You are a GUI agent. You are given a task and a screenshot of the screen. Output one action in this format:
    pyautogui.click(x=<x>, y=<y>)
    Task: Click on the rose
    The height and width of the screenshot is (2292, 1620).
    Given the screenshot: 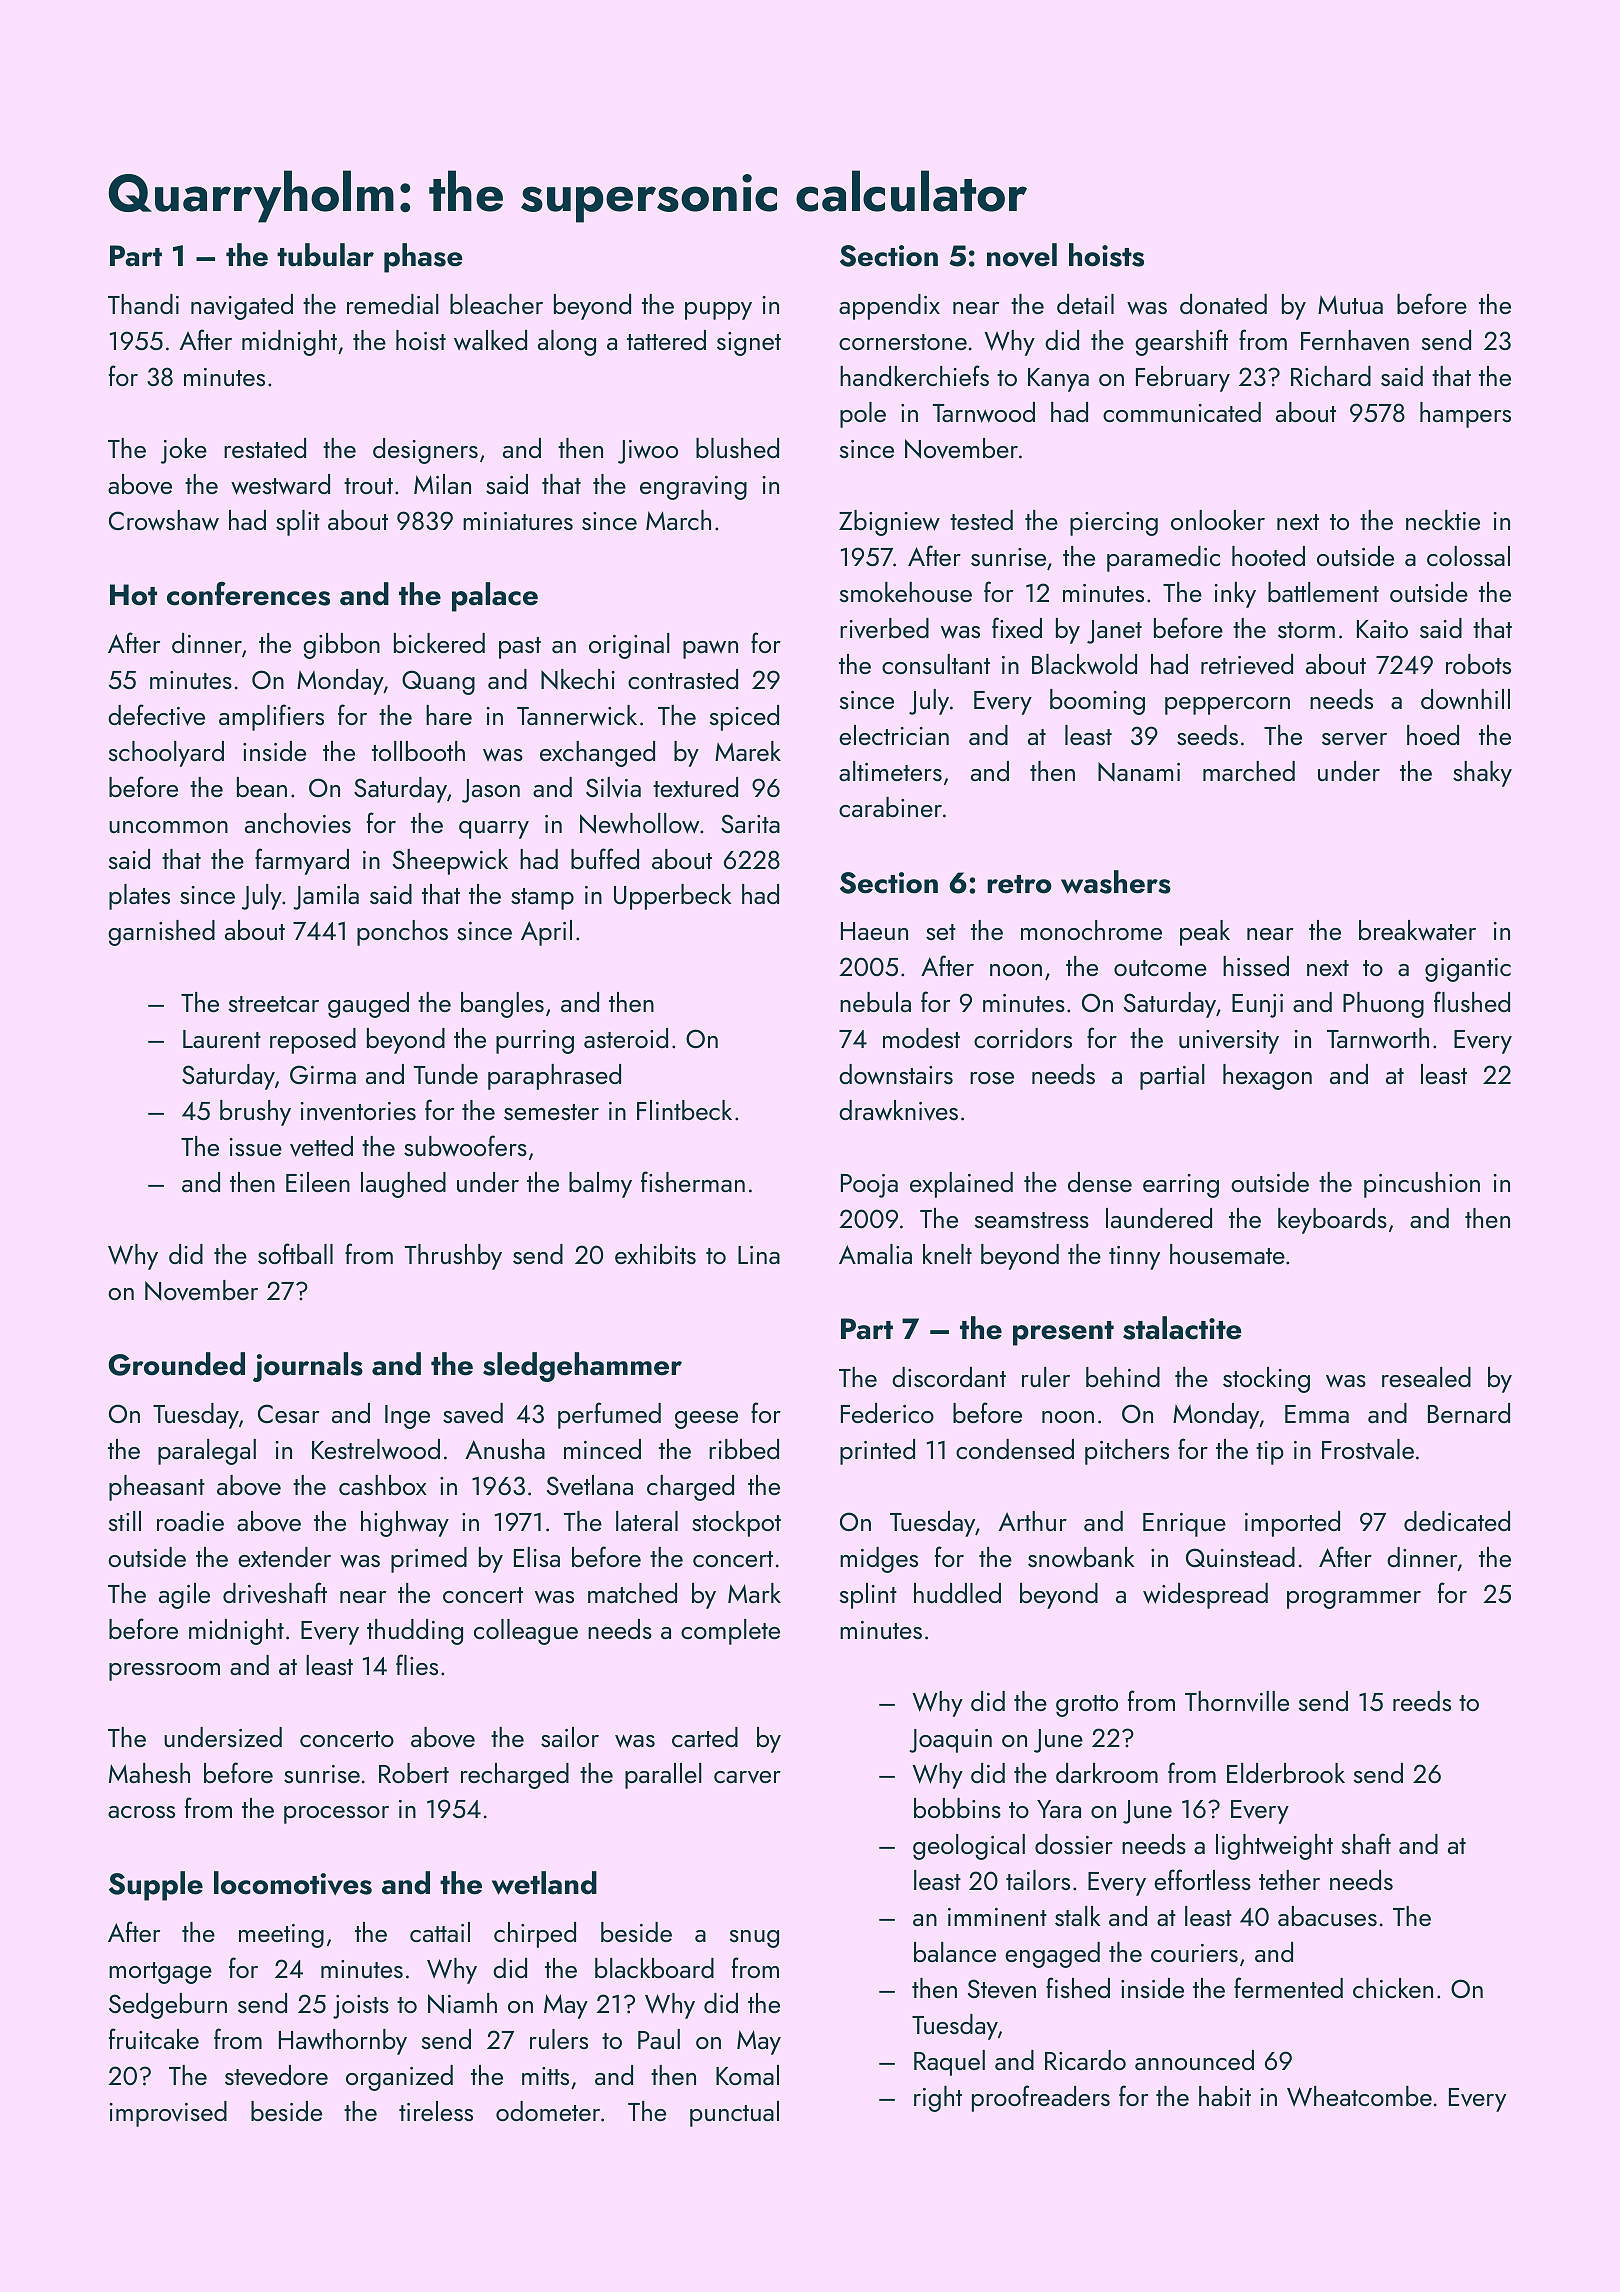 What is the action you would take?
    pyautogui.click(x=992, y=1078)
